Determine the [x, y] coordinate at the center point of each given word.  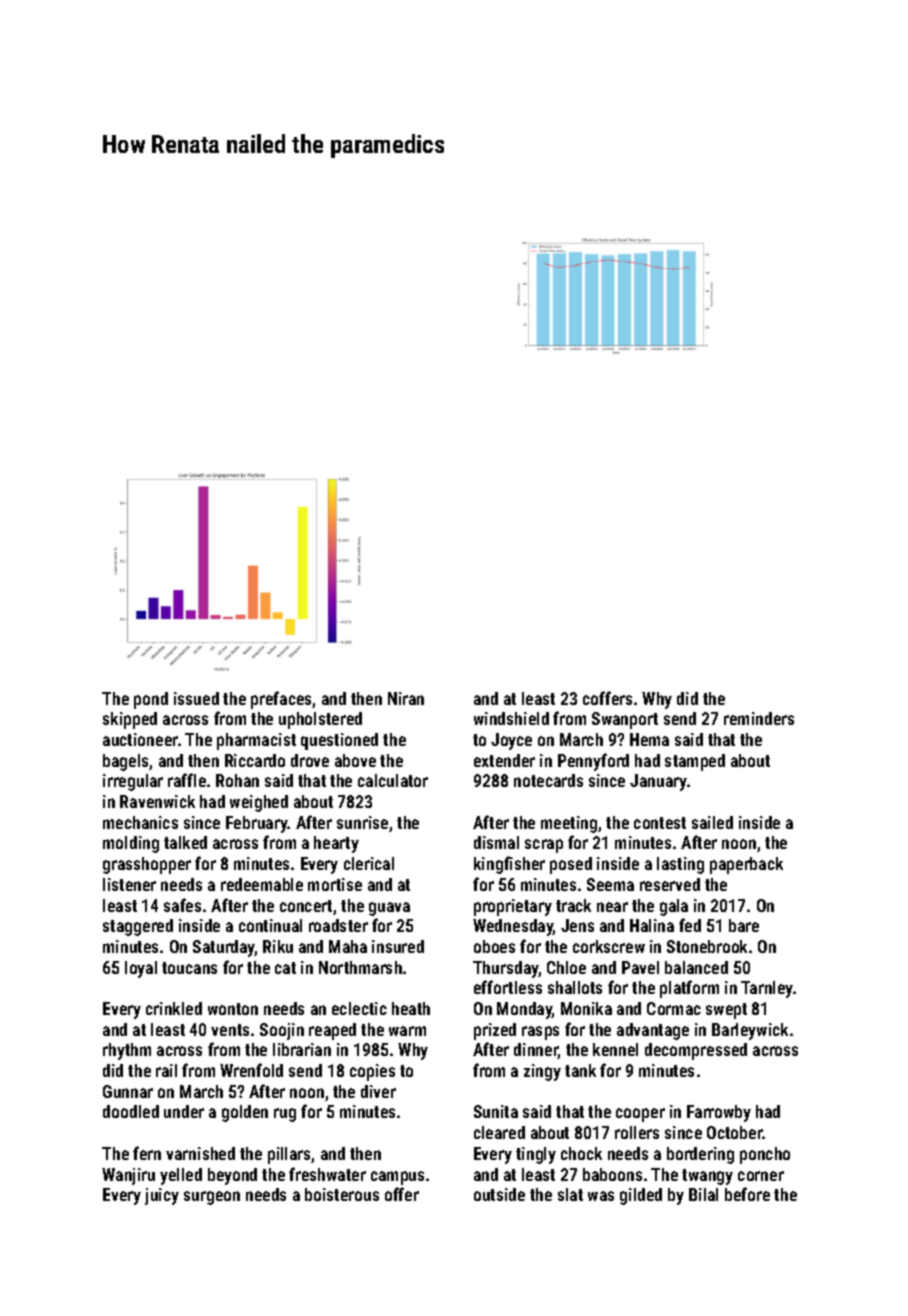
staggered [138, 927]
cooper [640, 1115]
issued [196, 698]
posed [571, 865]
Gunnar [128, 1091]
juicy [162, 1196]
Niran [406, 698]
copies [372, 1072]
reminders [759, 718]
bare [744, 925]
